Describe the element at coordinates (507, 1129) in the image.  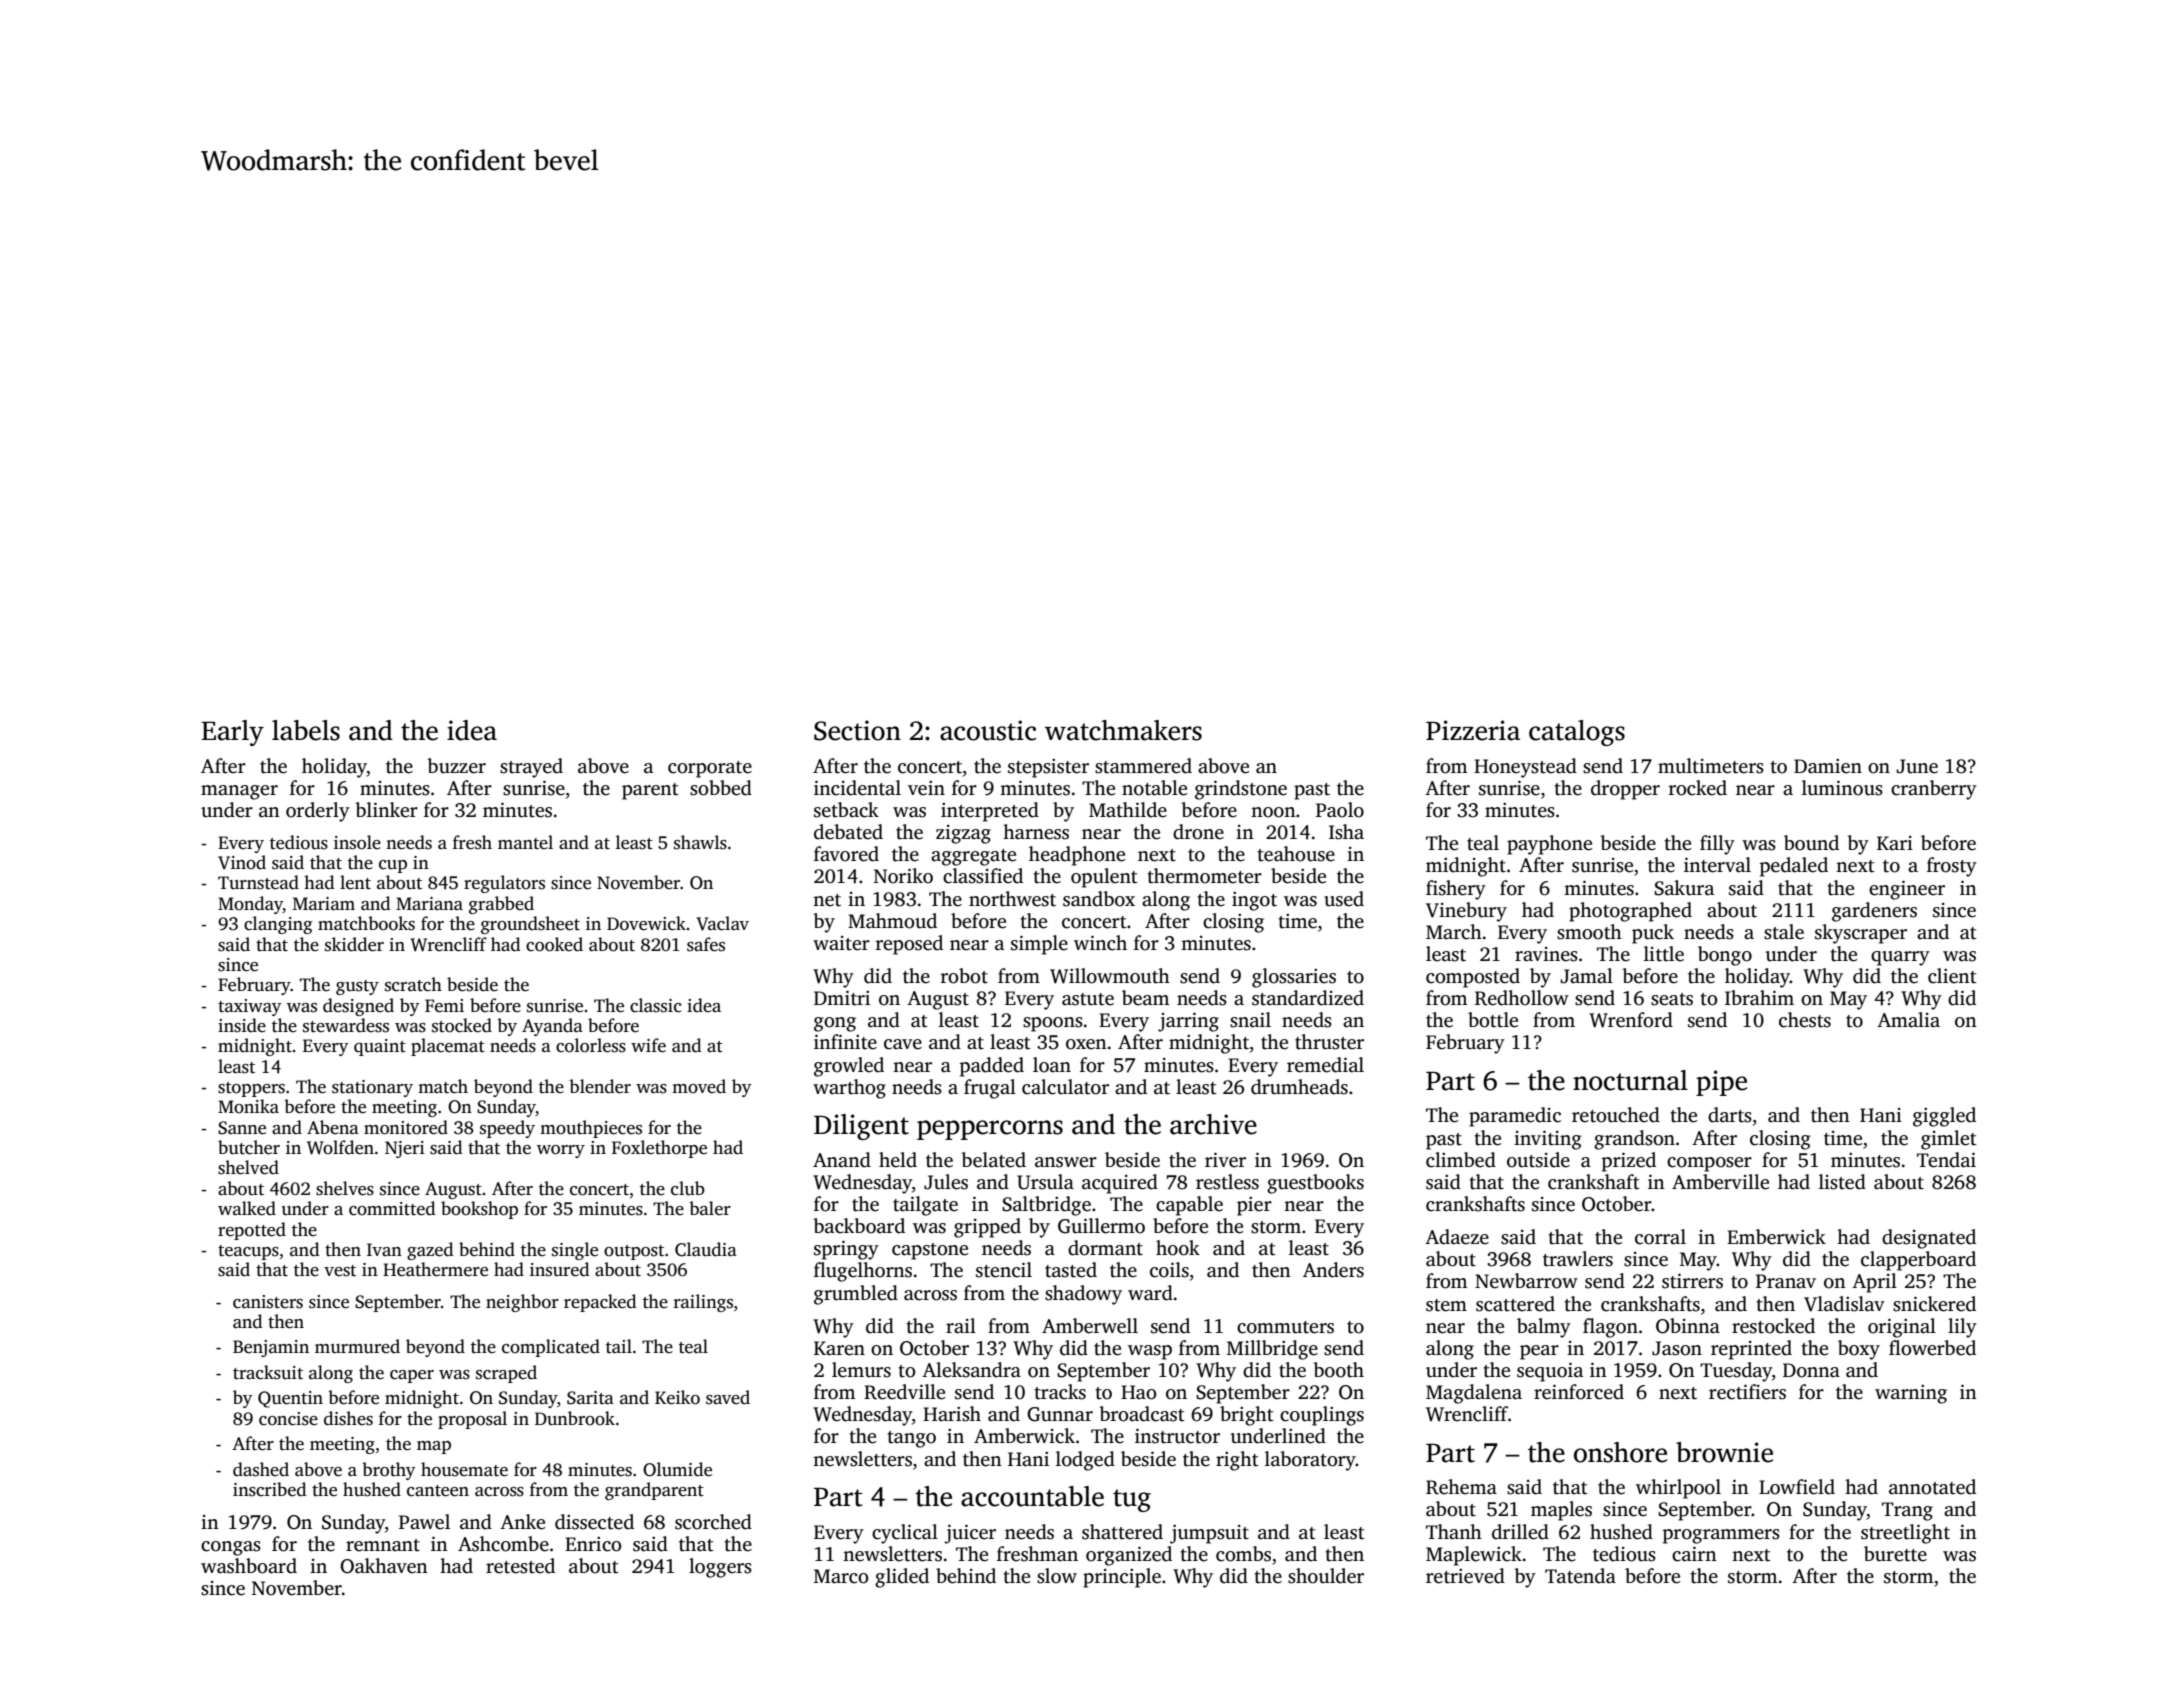
I see `speedy` at that location.
